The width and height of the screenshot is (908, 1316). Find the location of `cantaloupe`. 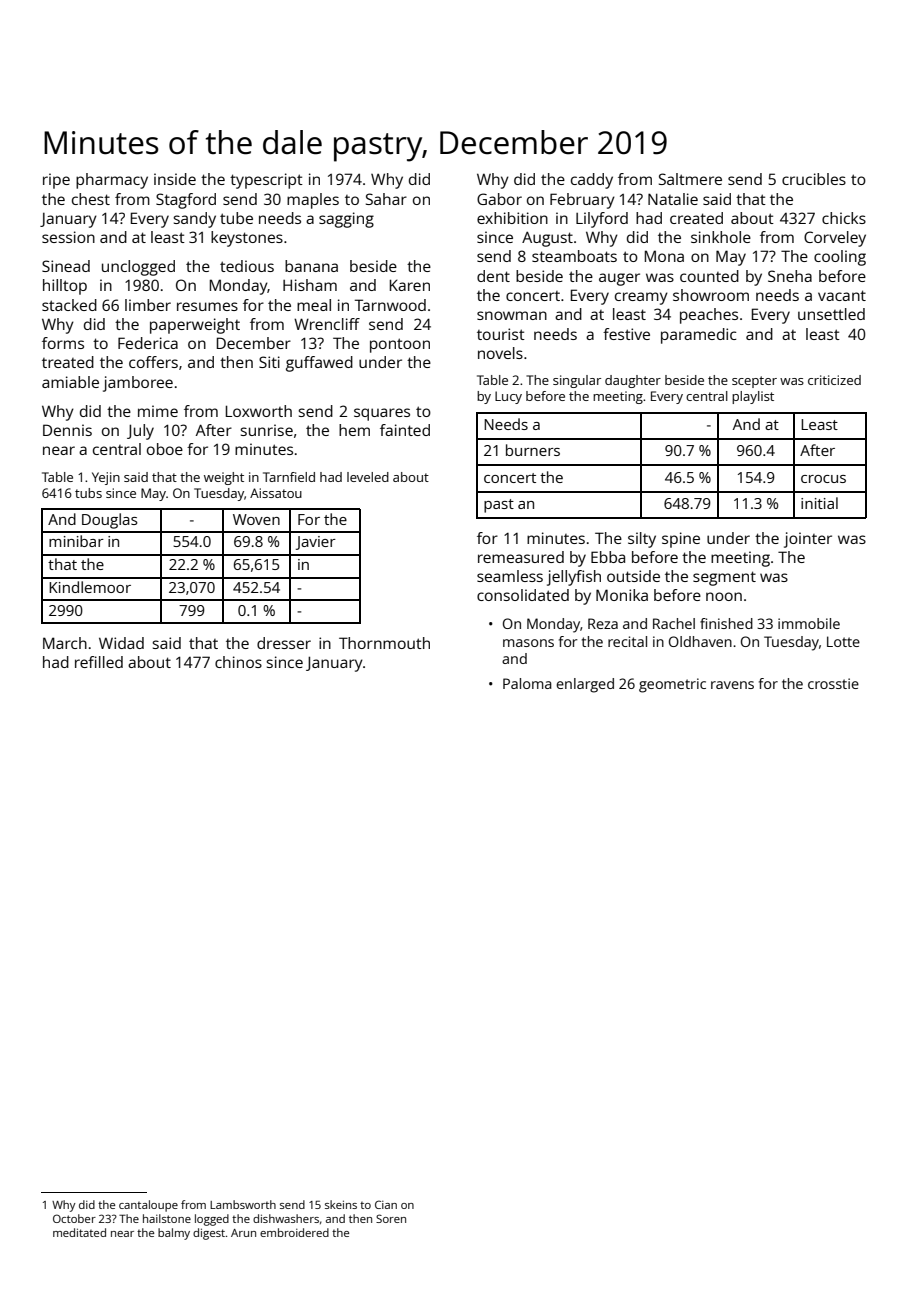

cantaloupe is located at coordinates (148, 1206).
